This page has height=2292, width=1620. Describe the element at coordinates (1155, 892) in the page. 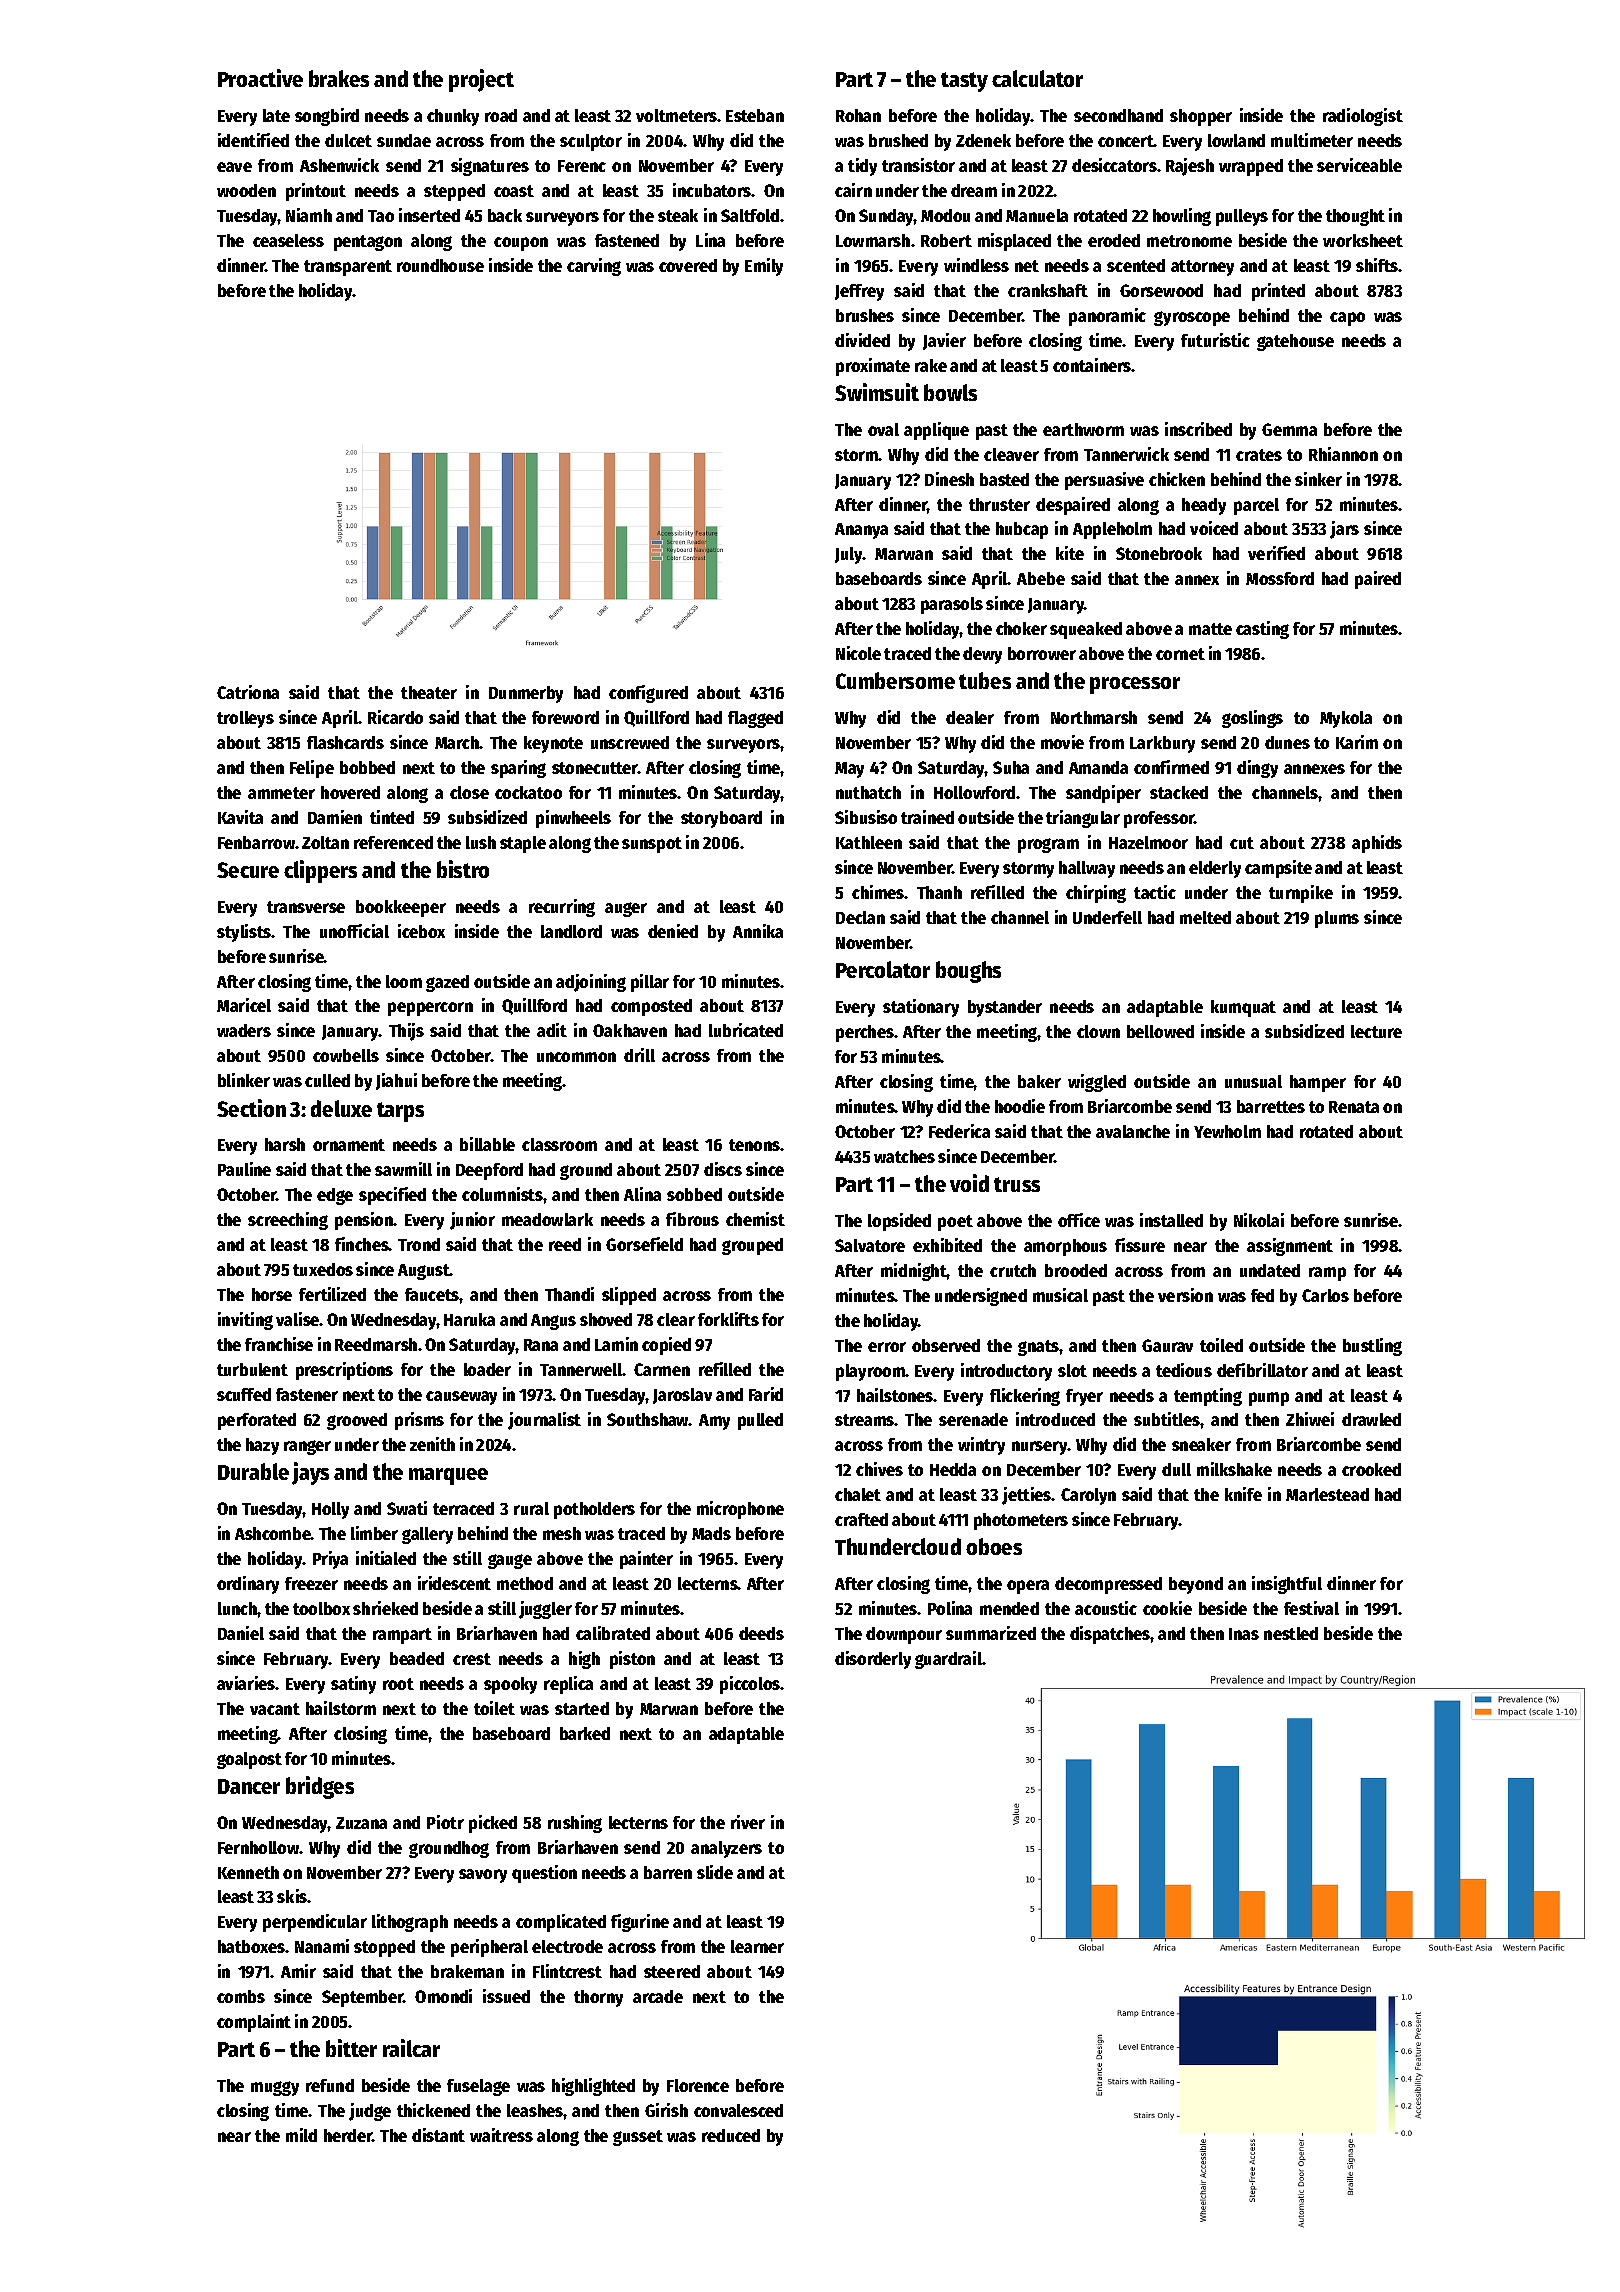

I see `tactic` at that location.
